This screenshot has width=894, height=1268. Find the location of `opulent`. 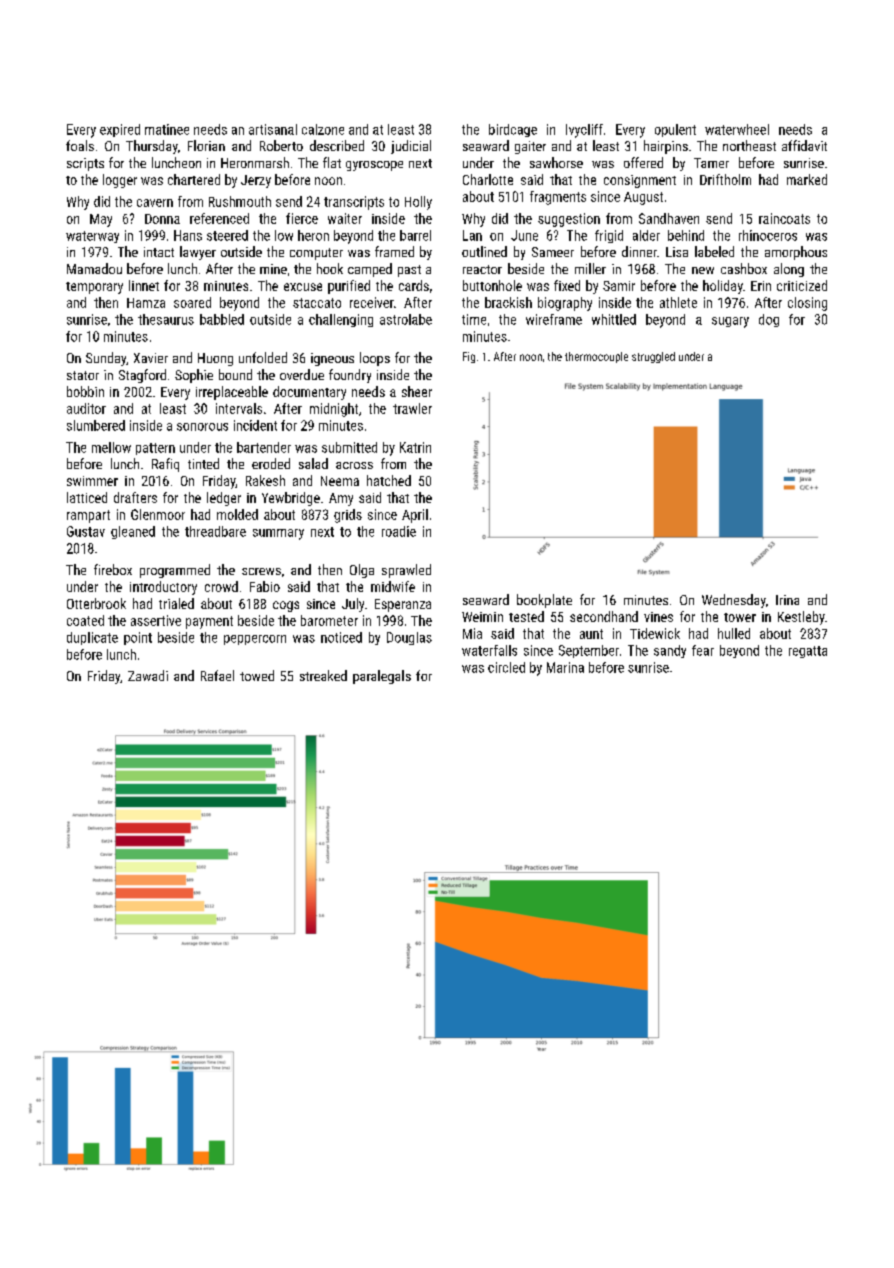

opulent is located at coordinates (675, 130).
